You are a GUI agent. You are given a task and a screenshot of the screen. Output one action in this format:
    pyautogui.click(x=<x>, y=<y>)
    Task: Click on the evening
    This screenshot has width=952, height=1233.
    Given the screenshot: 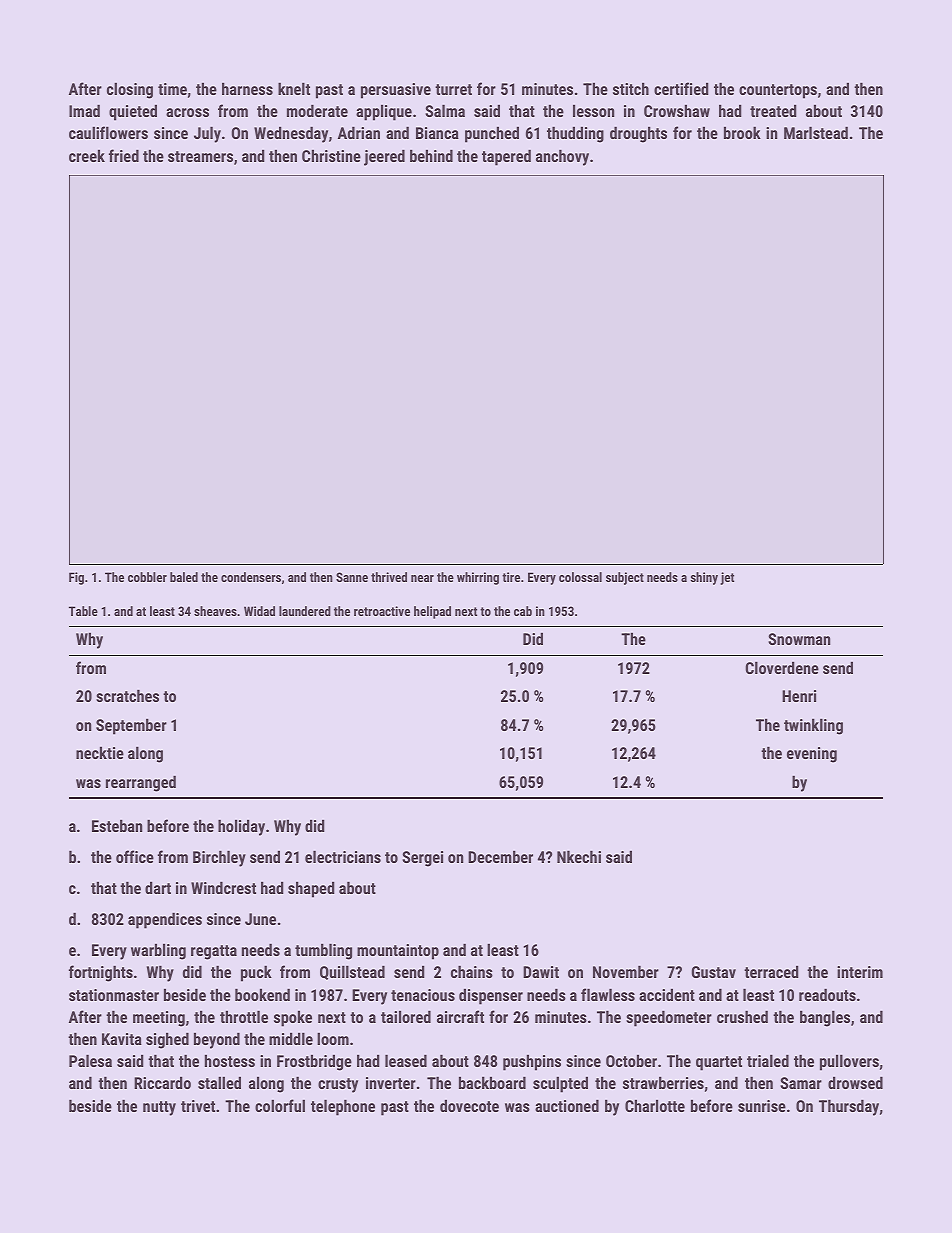 What is the action you would take?
    pyautogui.click(x=812, y=755)
